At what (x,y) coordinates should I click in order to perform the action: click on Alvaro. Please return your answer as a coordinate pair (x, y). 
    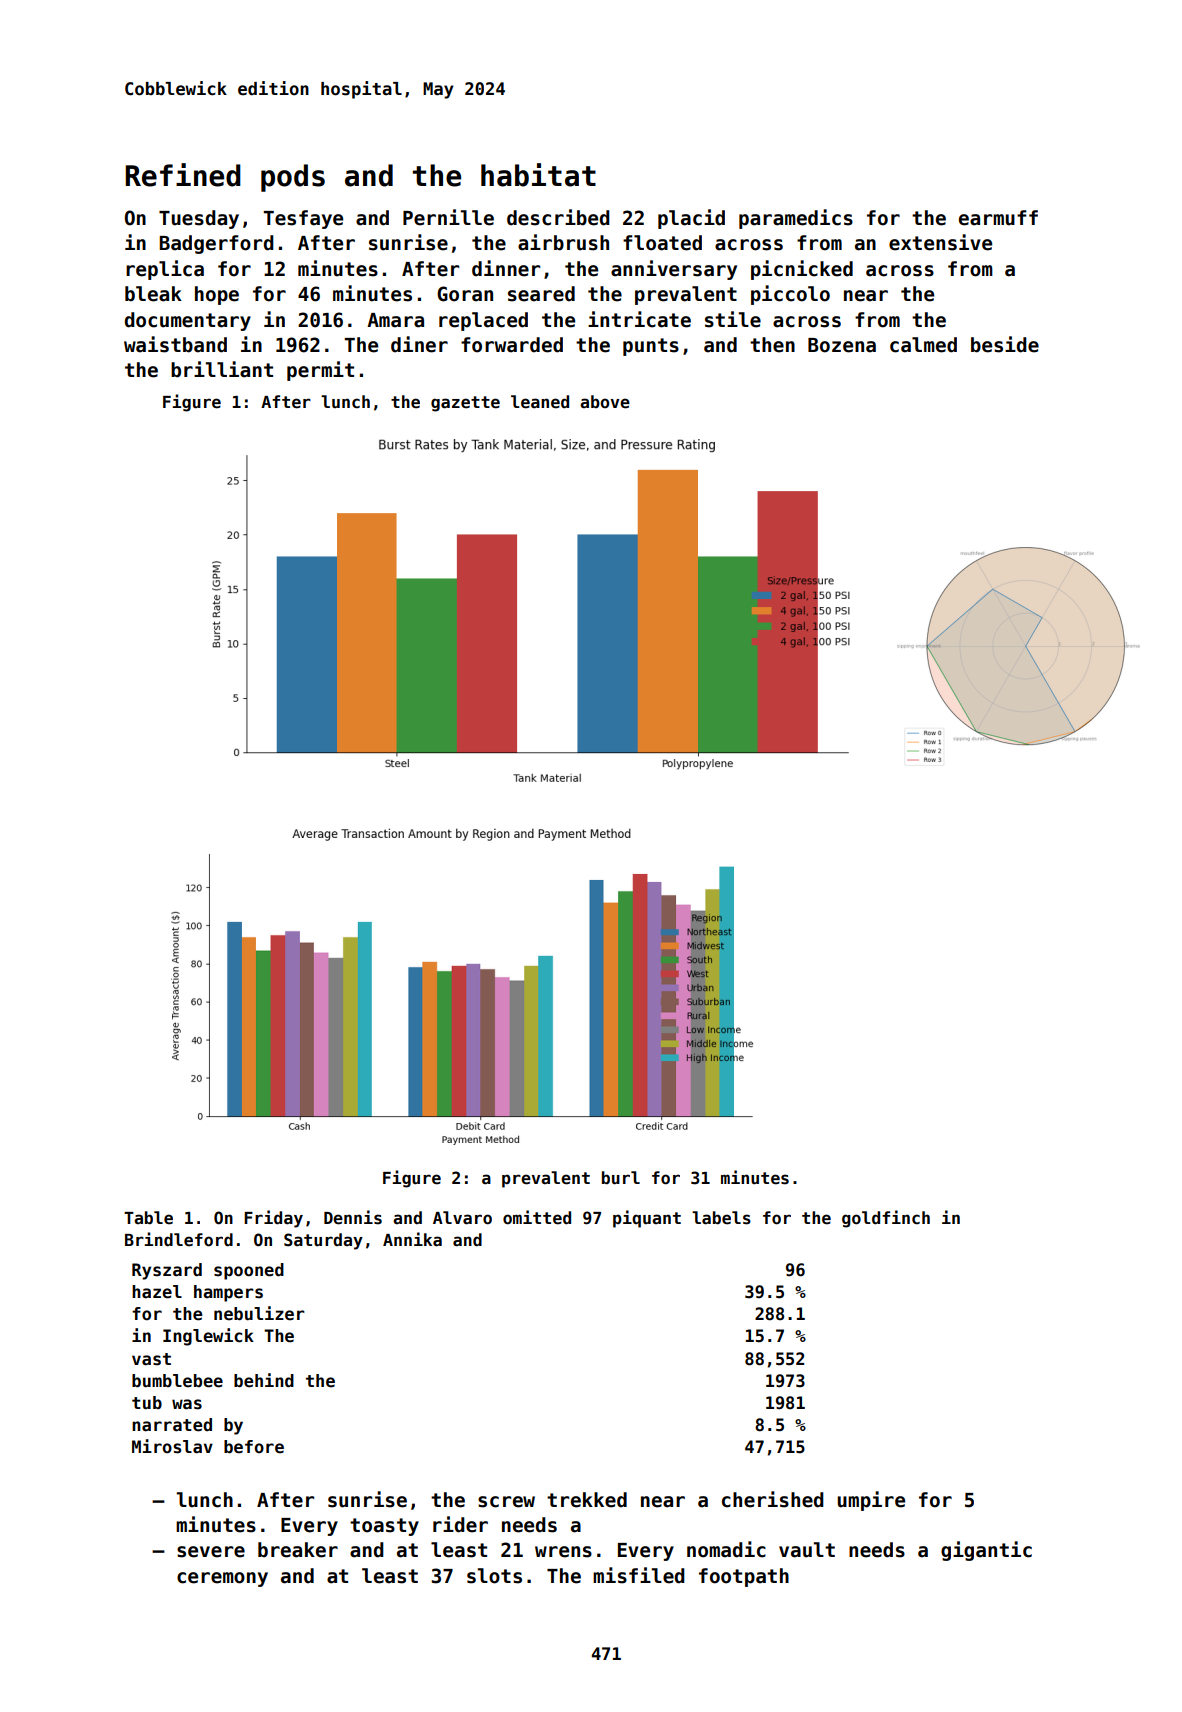
    Looking at the image, I should click on (462, 1218).
